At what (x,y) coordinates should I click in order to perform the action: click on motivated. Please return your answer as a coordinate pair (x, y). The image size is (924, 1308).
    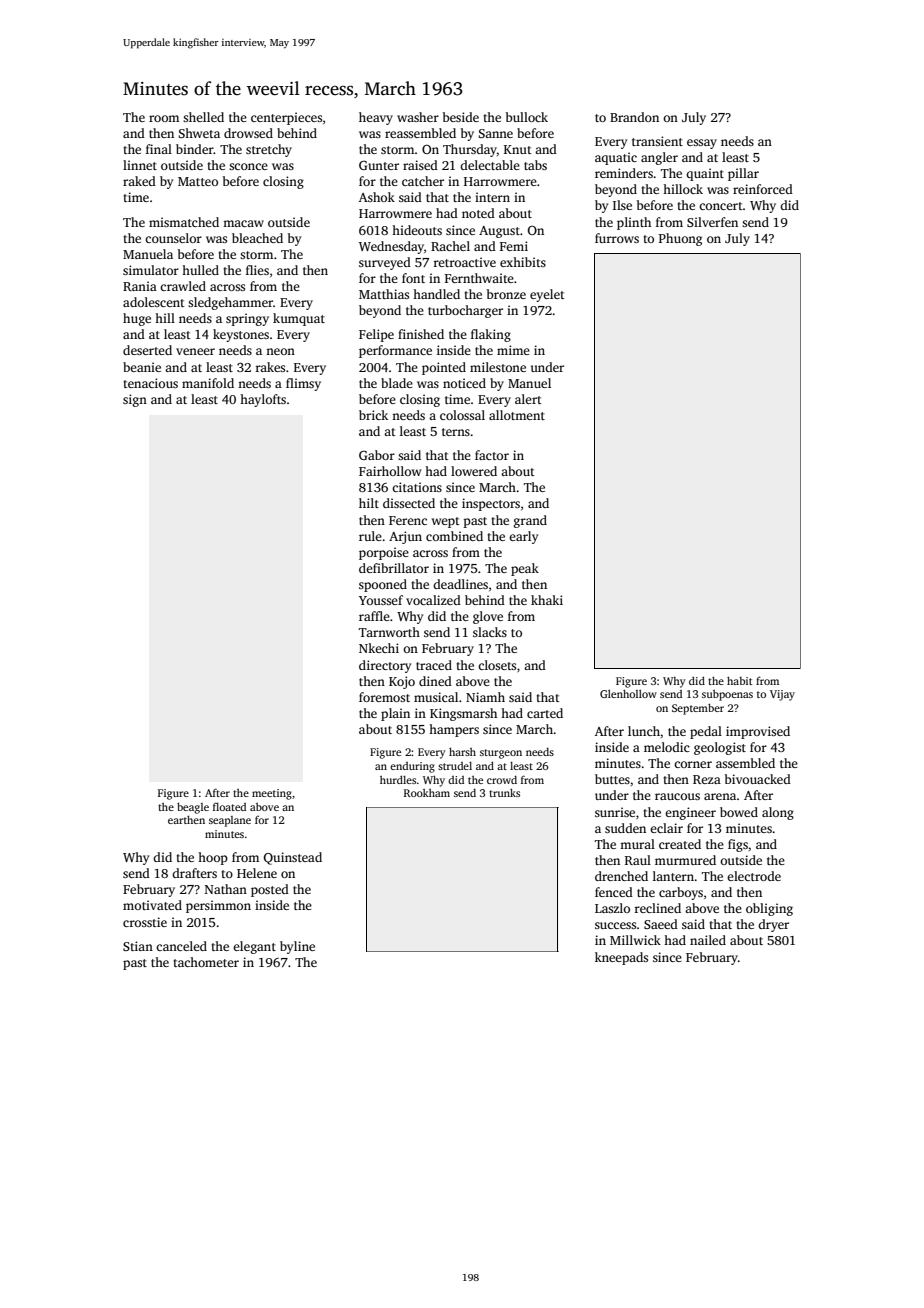
    Looking at the image, I should click on (152, 905).
